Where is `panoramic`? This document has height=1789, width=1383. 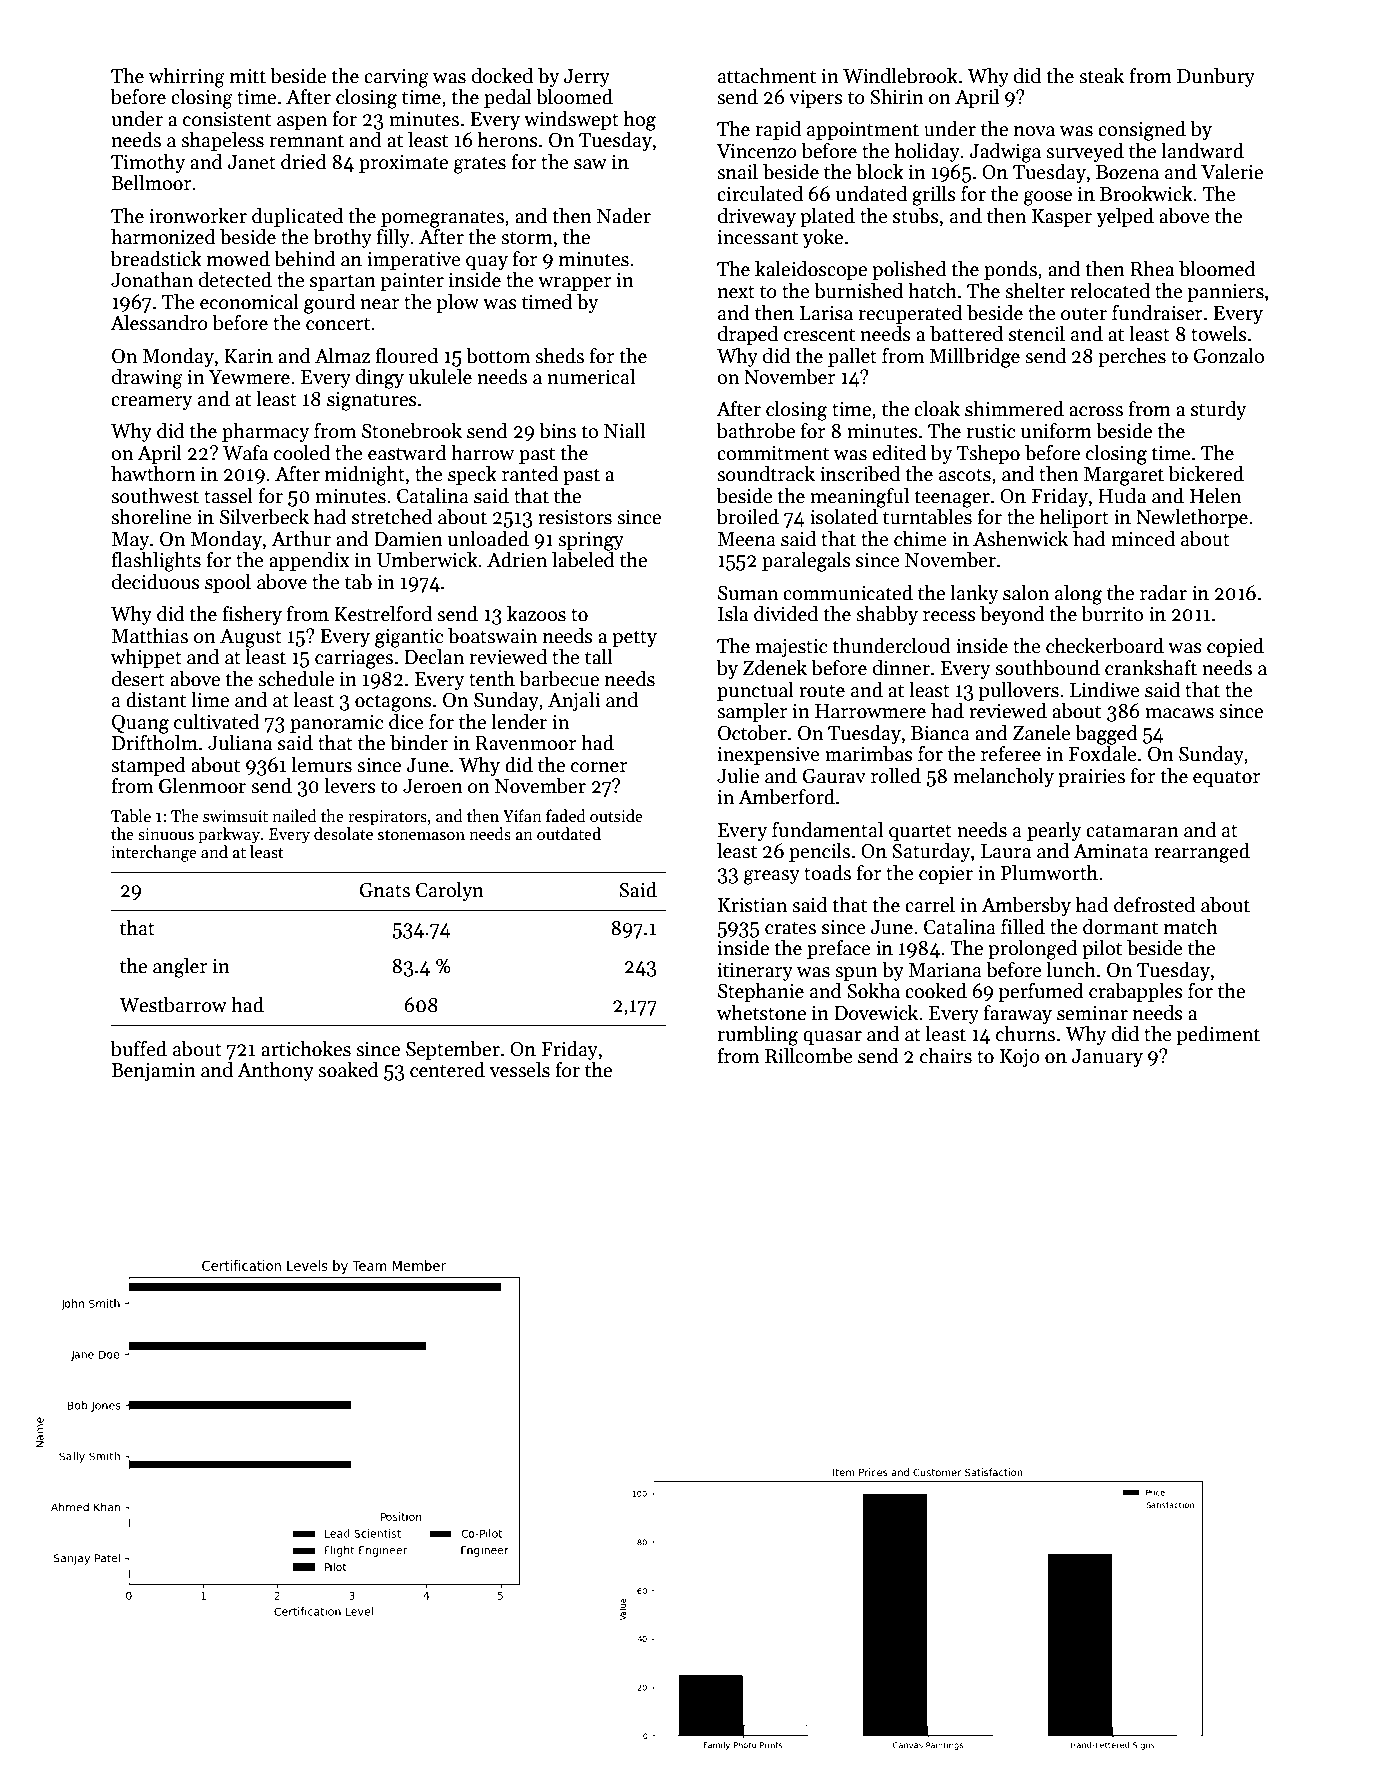
panoramic is located at coordinates (336, 724).
